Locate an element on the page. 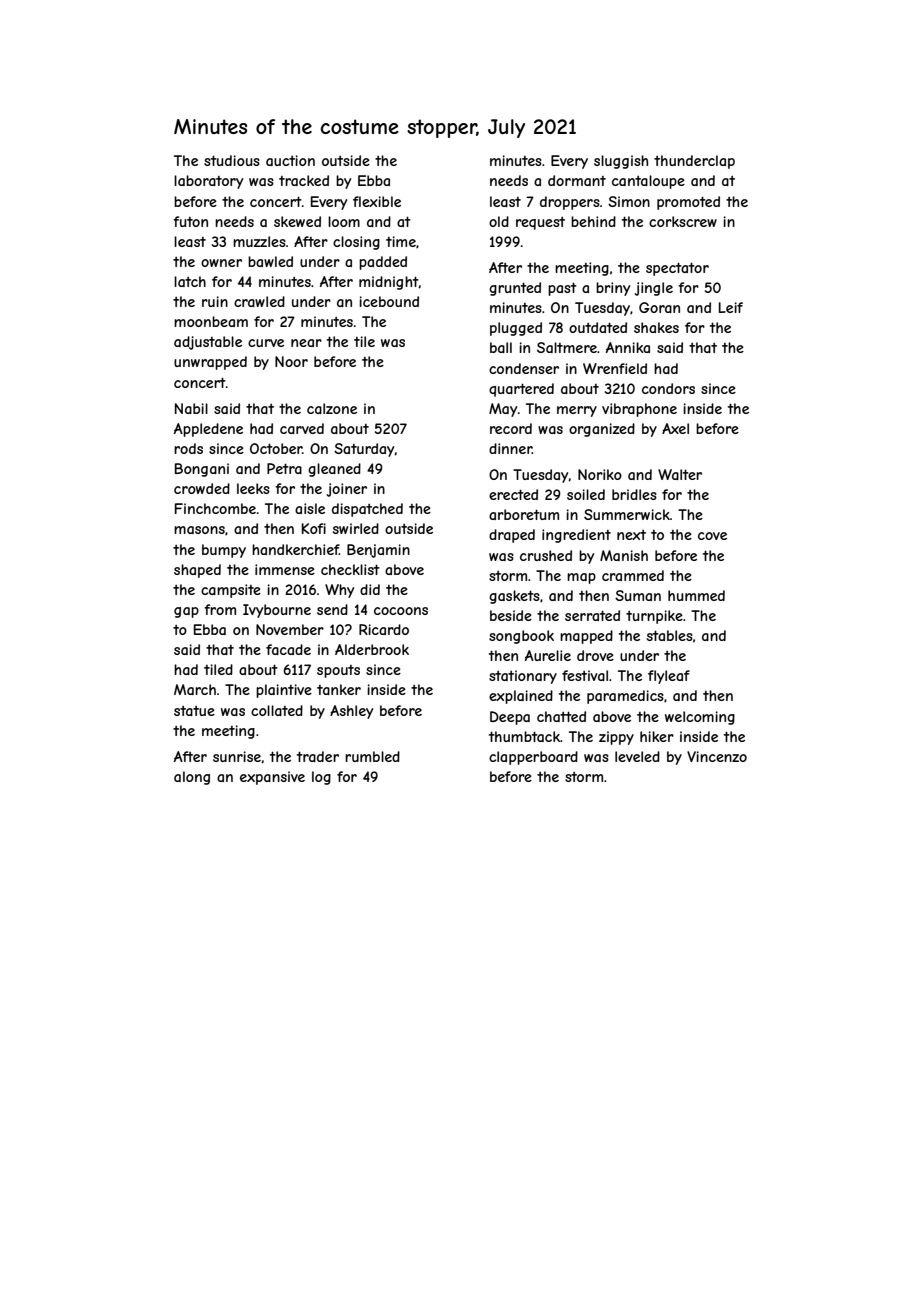  time is located at coordinates (401, 241).
